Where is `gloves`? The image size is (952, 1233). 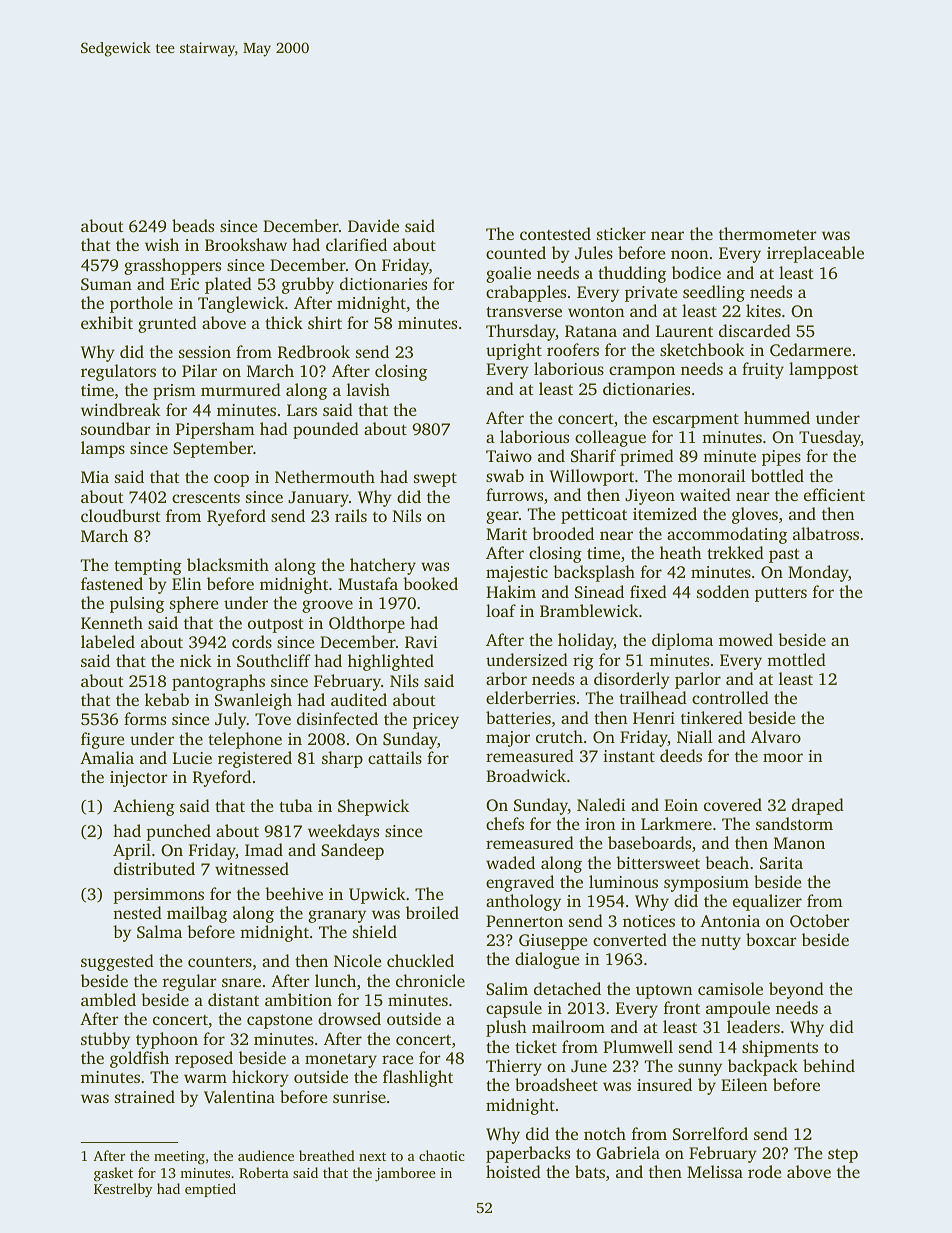 gloves is located at coordinates (755, 515).
